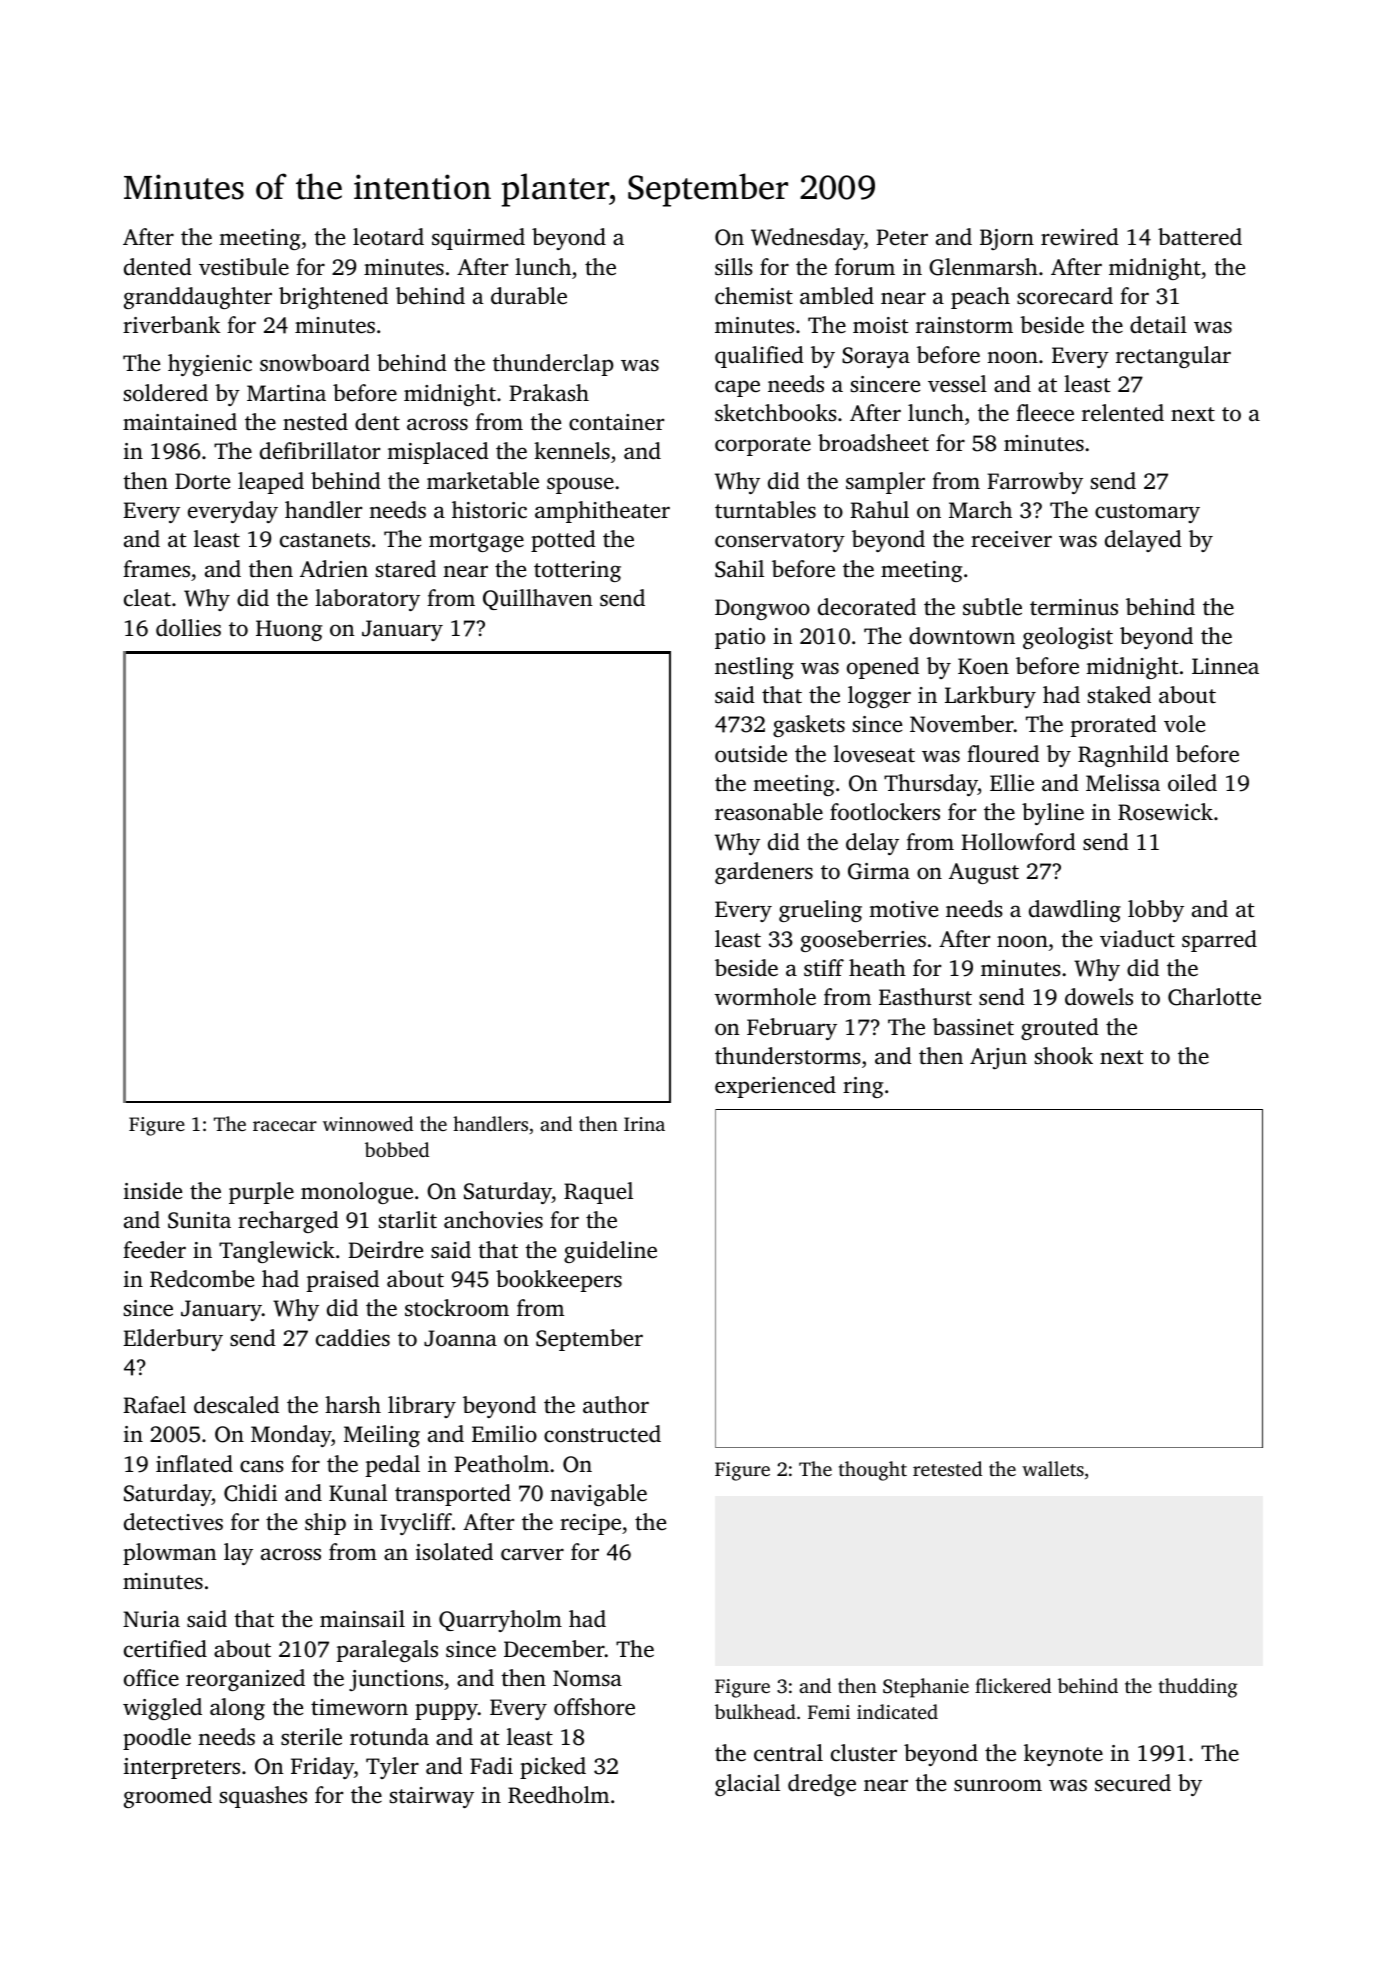  Describe the element at coordinates (170, 1554) in the screenshot. I see `plowman` at that location.
